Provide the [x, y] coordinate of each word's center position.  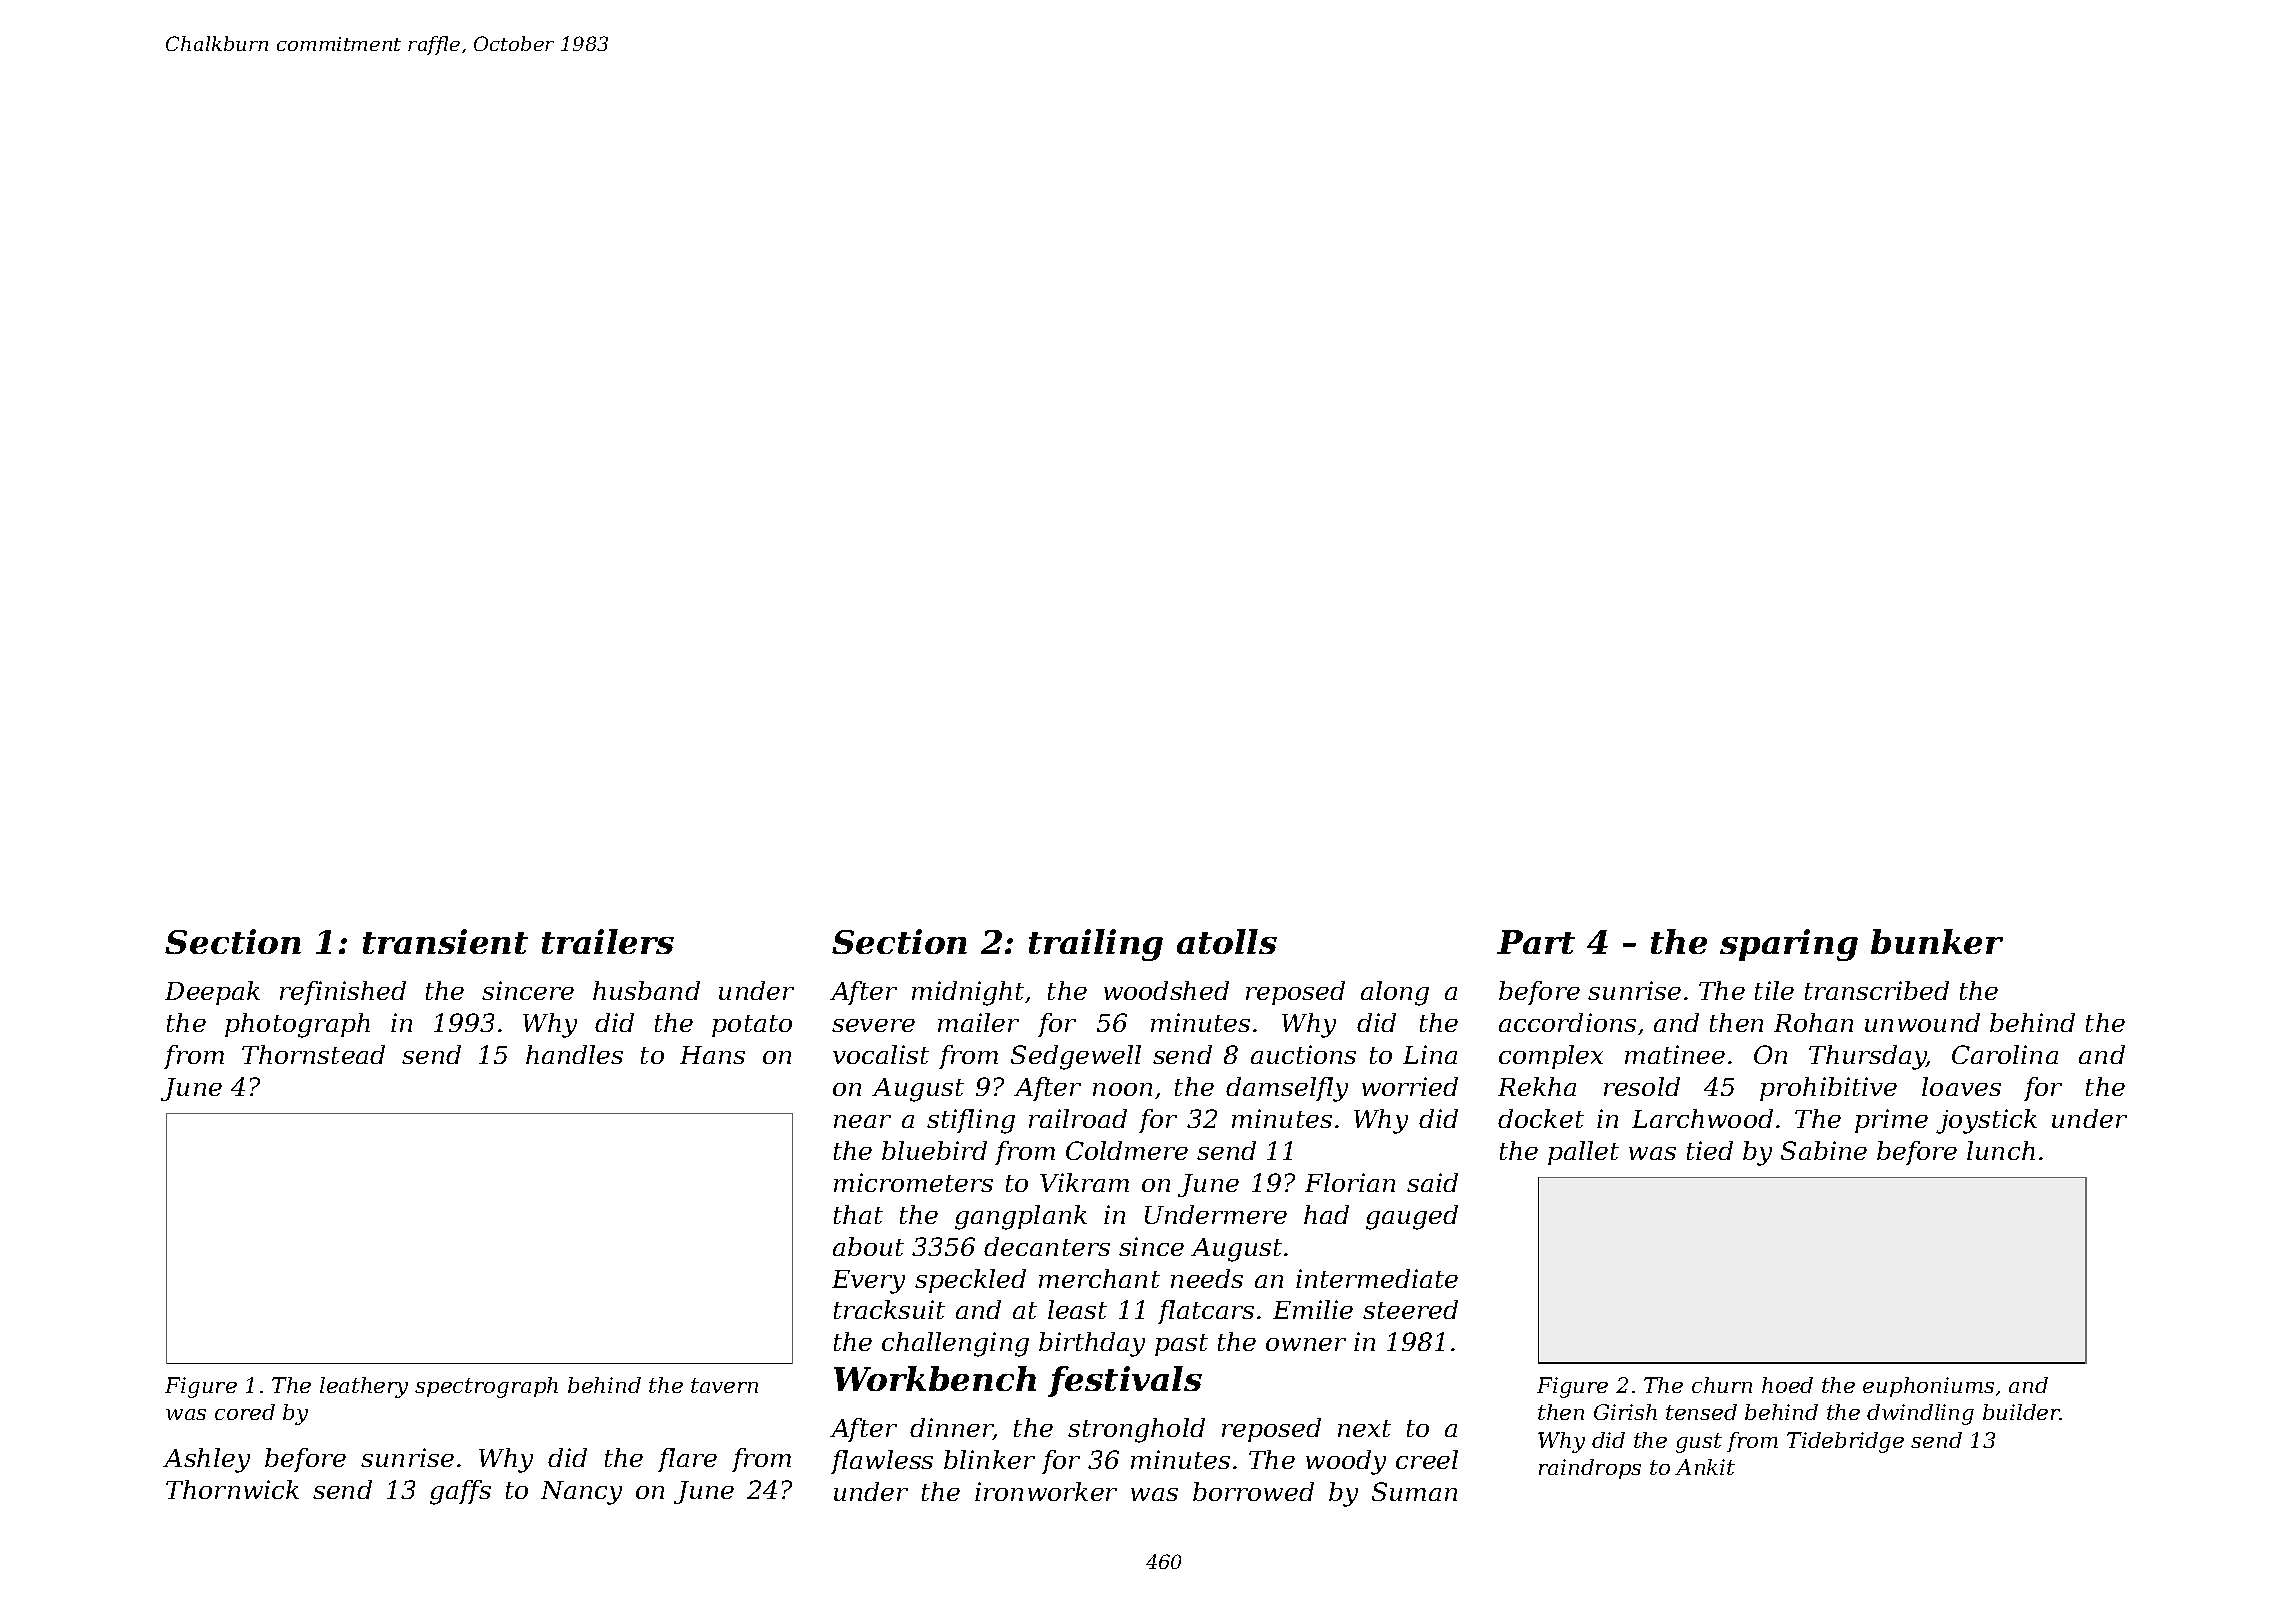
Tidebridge [1845, 1442]
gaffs [460, 1492]
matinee [1675, 1054]
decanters [1047, 1246]
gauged [1412, 1217]
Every [868, 1282]
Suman [1414, 1491]
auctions [1303, 1054]
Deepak [212, 993]
